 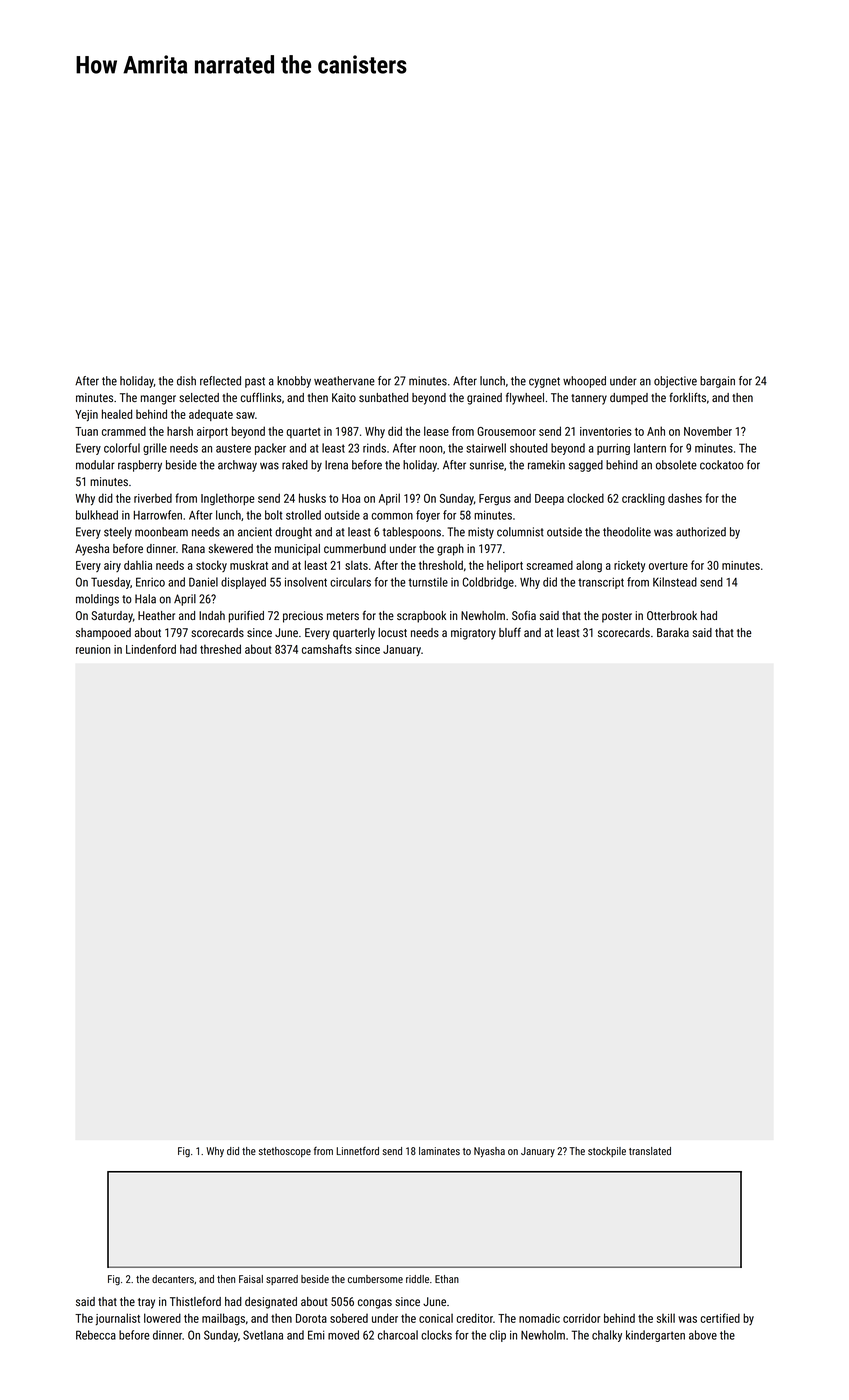 I want to click on stethoscope, so click(x=285, y=1152).
